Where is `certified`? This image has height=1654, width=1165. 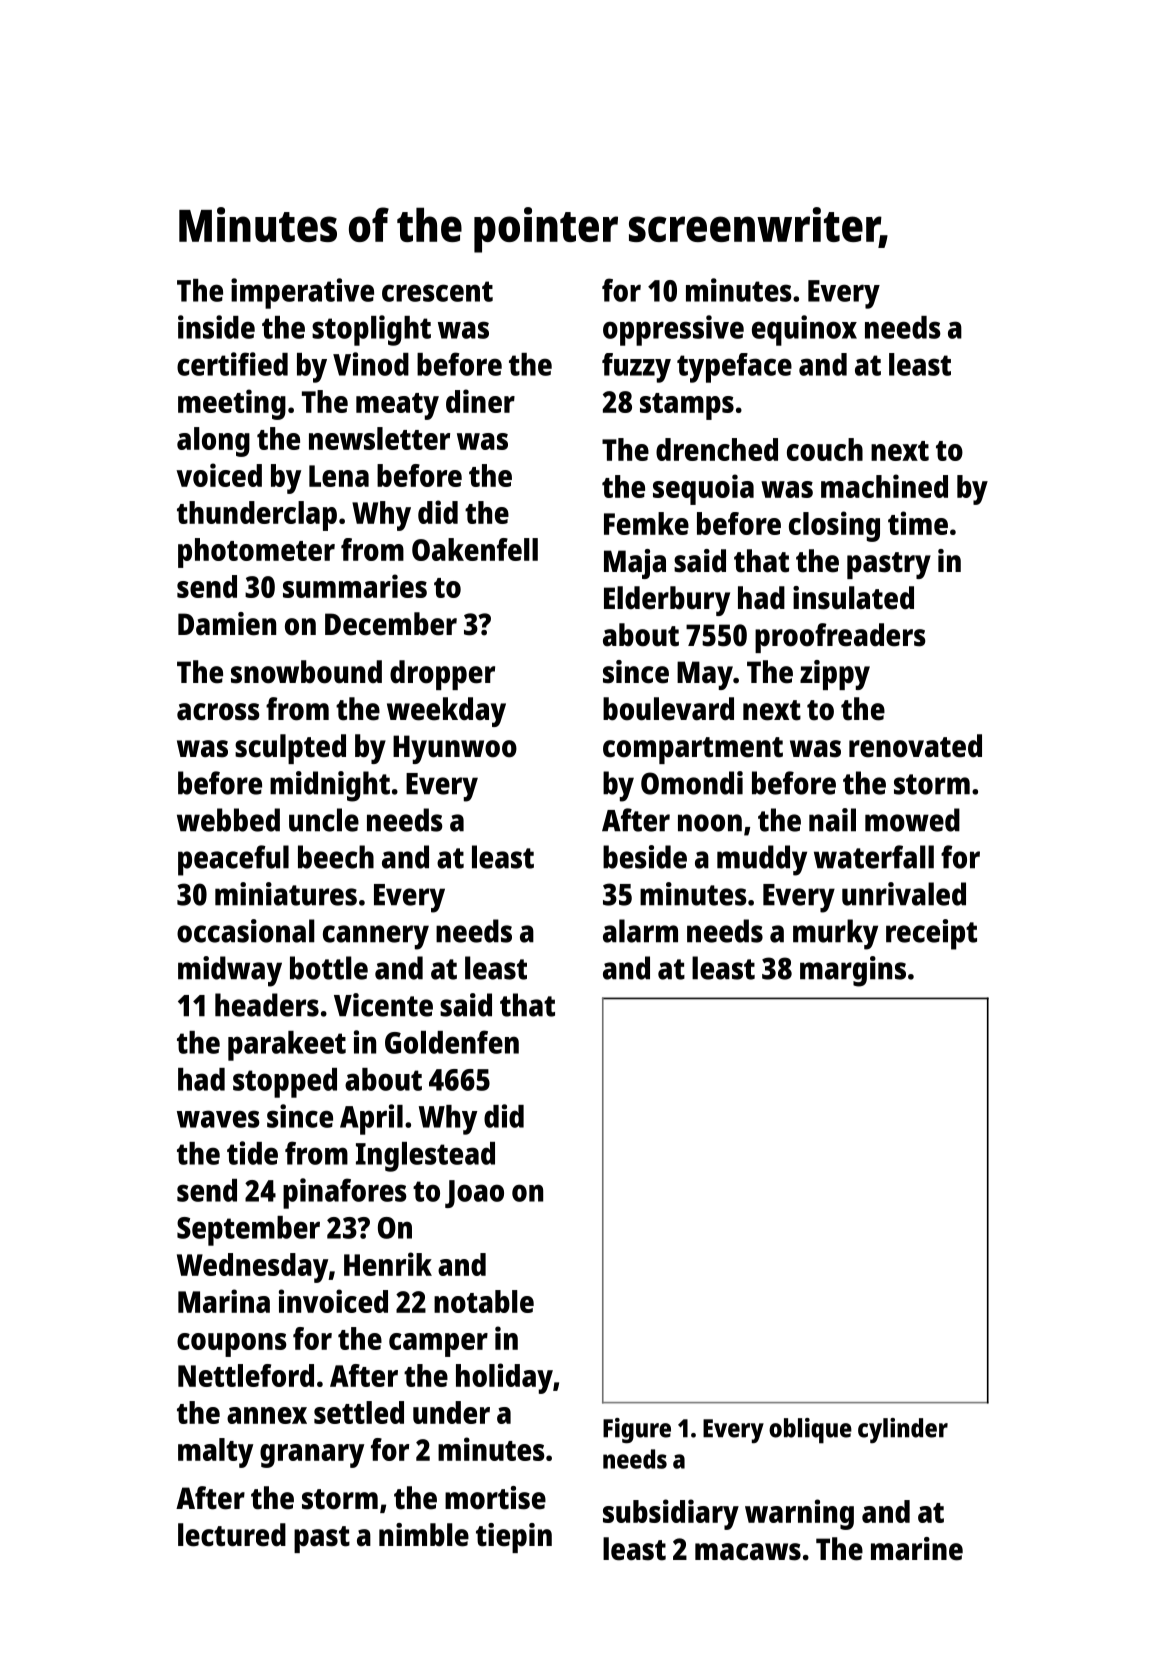 certified is located at coordinates (232, 364).
